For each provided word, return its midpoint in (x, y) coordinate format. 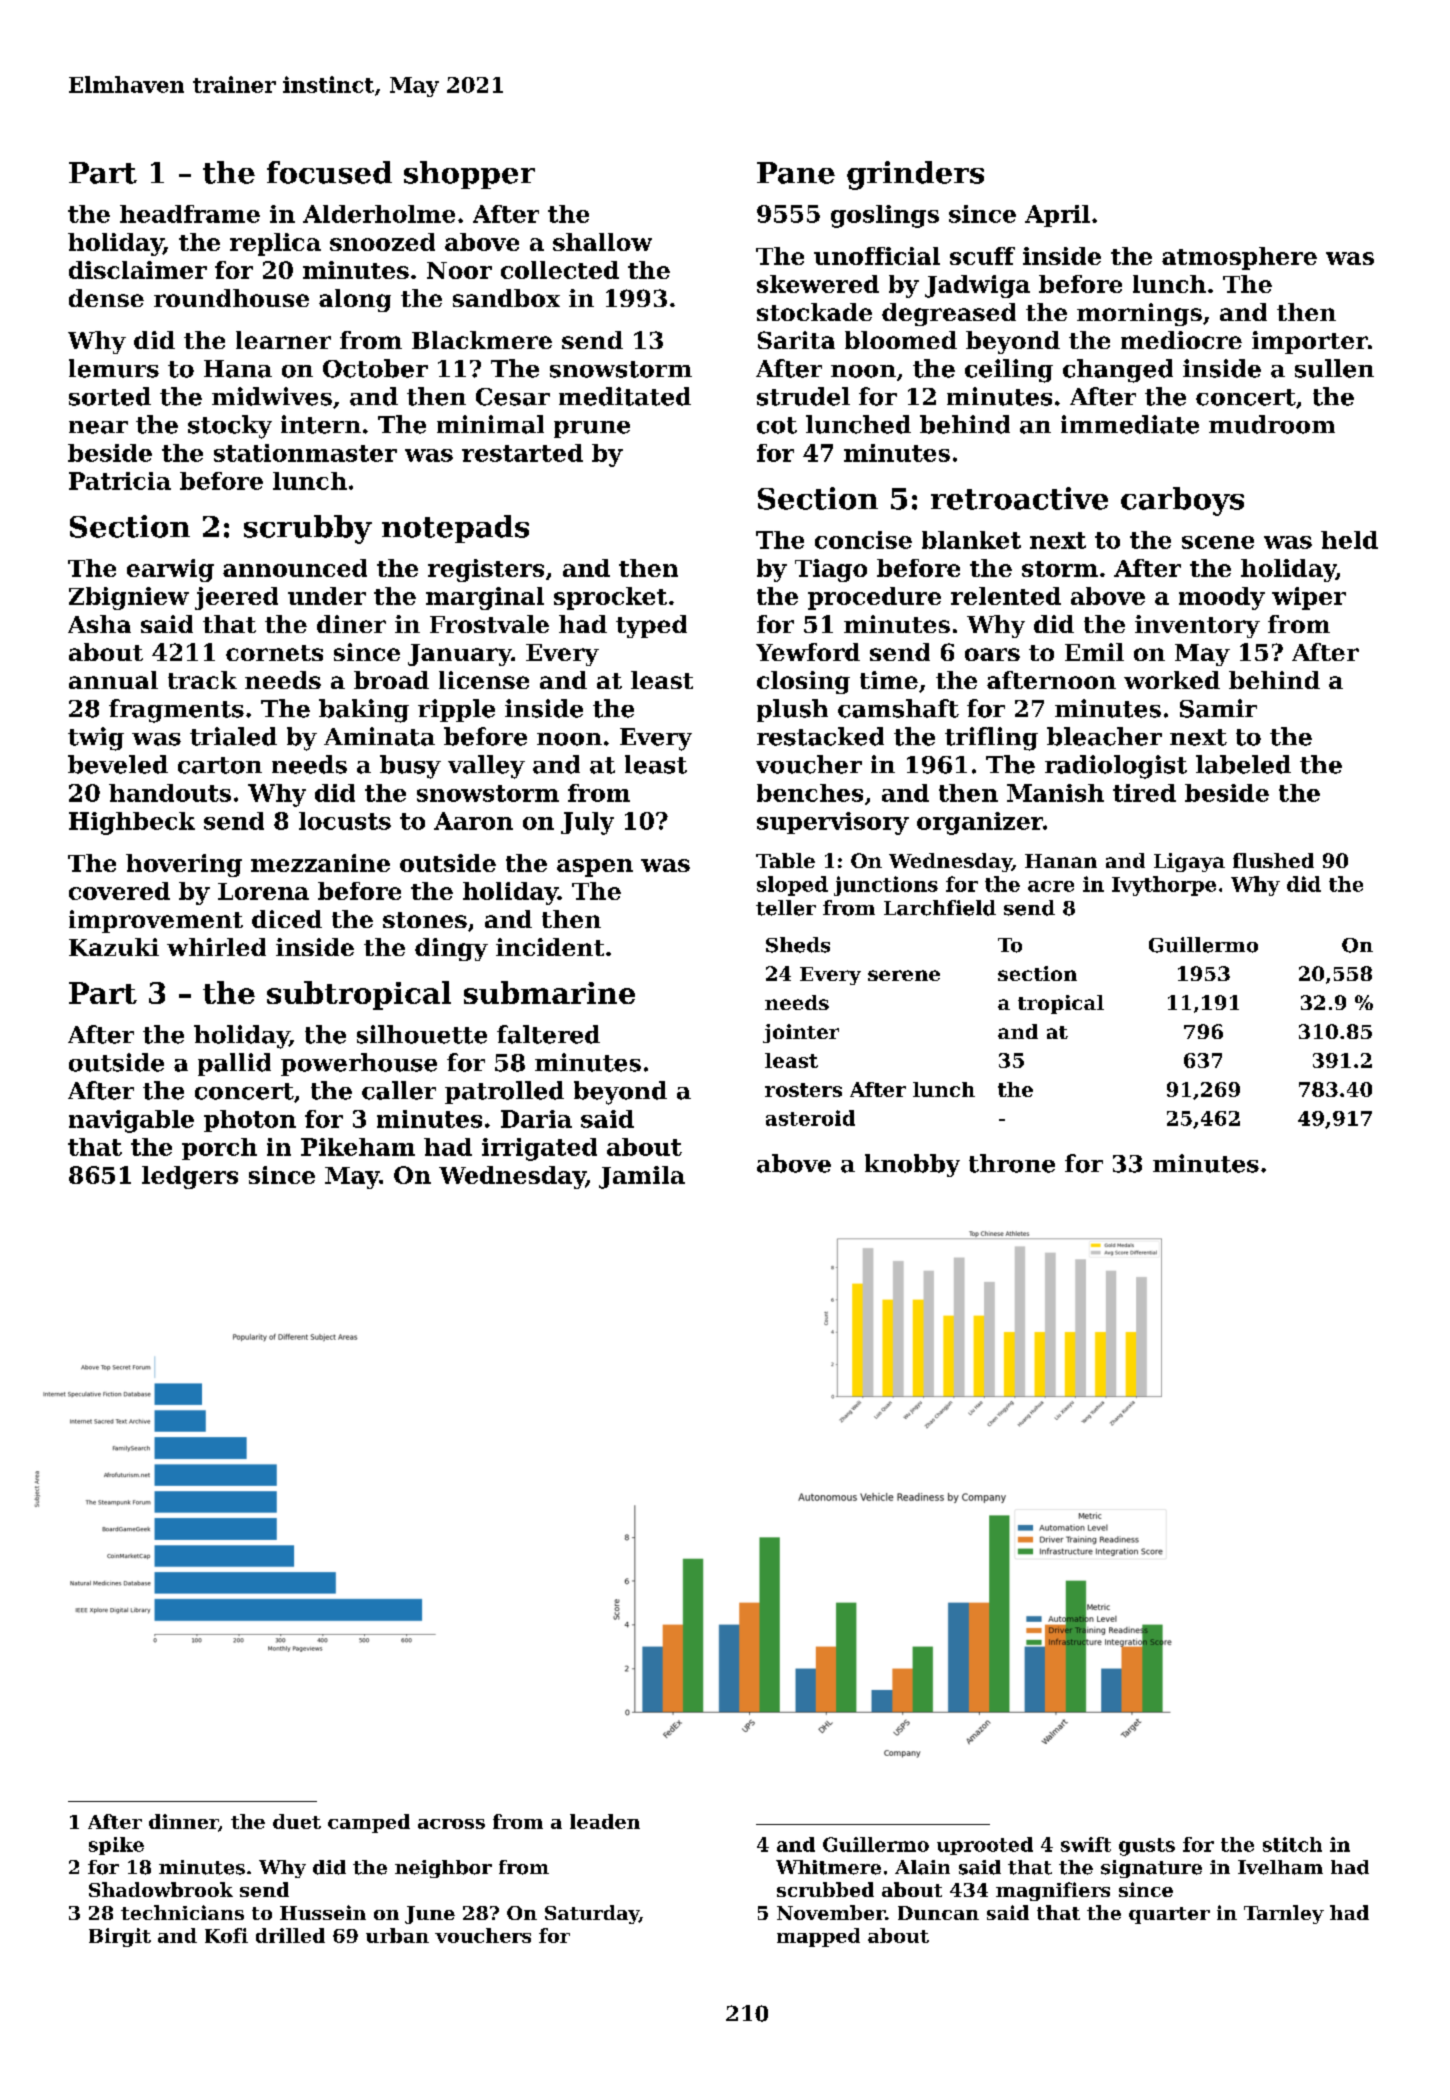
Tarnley (1284, 1914)
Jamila (642, 1177)
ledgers (190, 1177)
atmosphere (1239, 258)
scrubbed (825, 1889)
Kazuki (114, 947)
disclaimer (138, 270)
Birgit (120, 1937)
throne (1012, 1163)
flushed (1273, 860)
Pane (796, 173)
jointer (801, 1033)
